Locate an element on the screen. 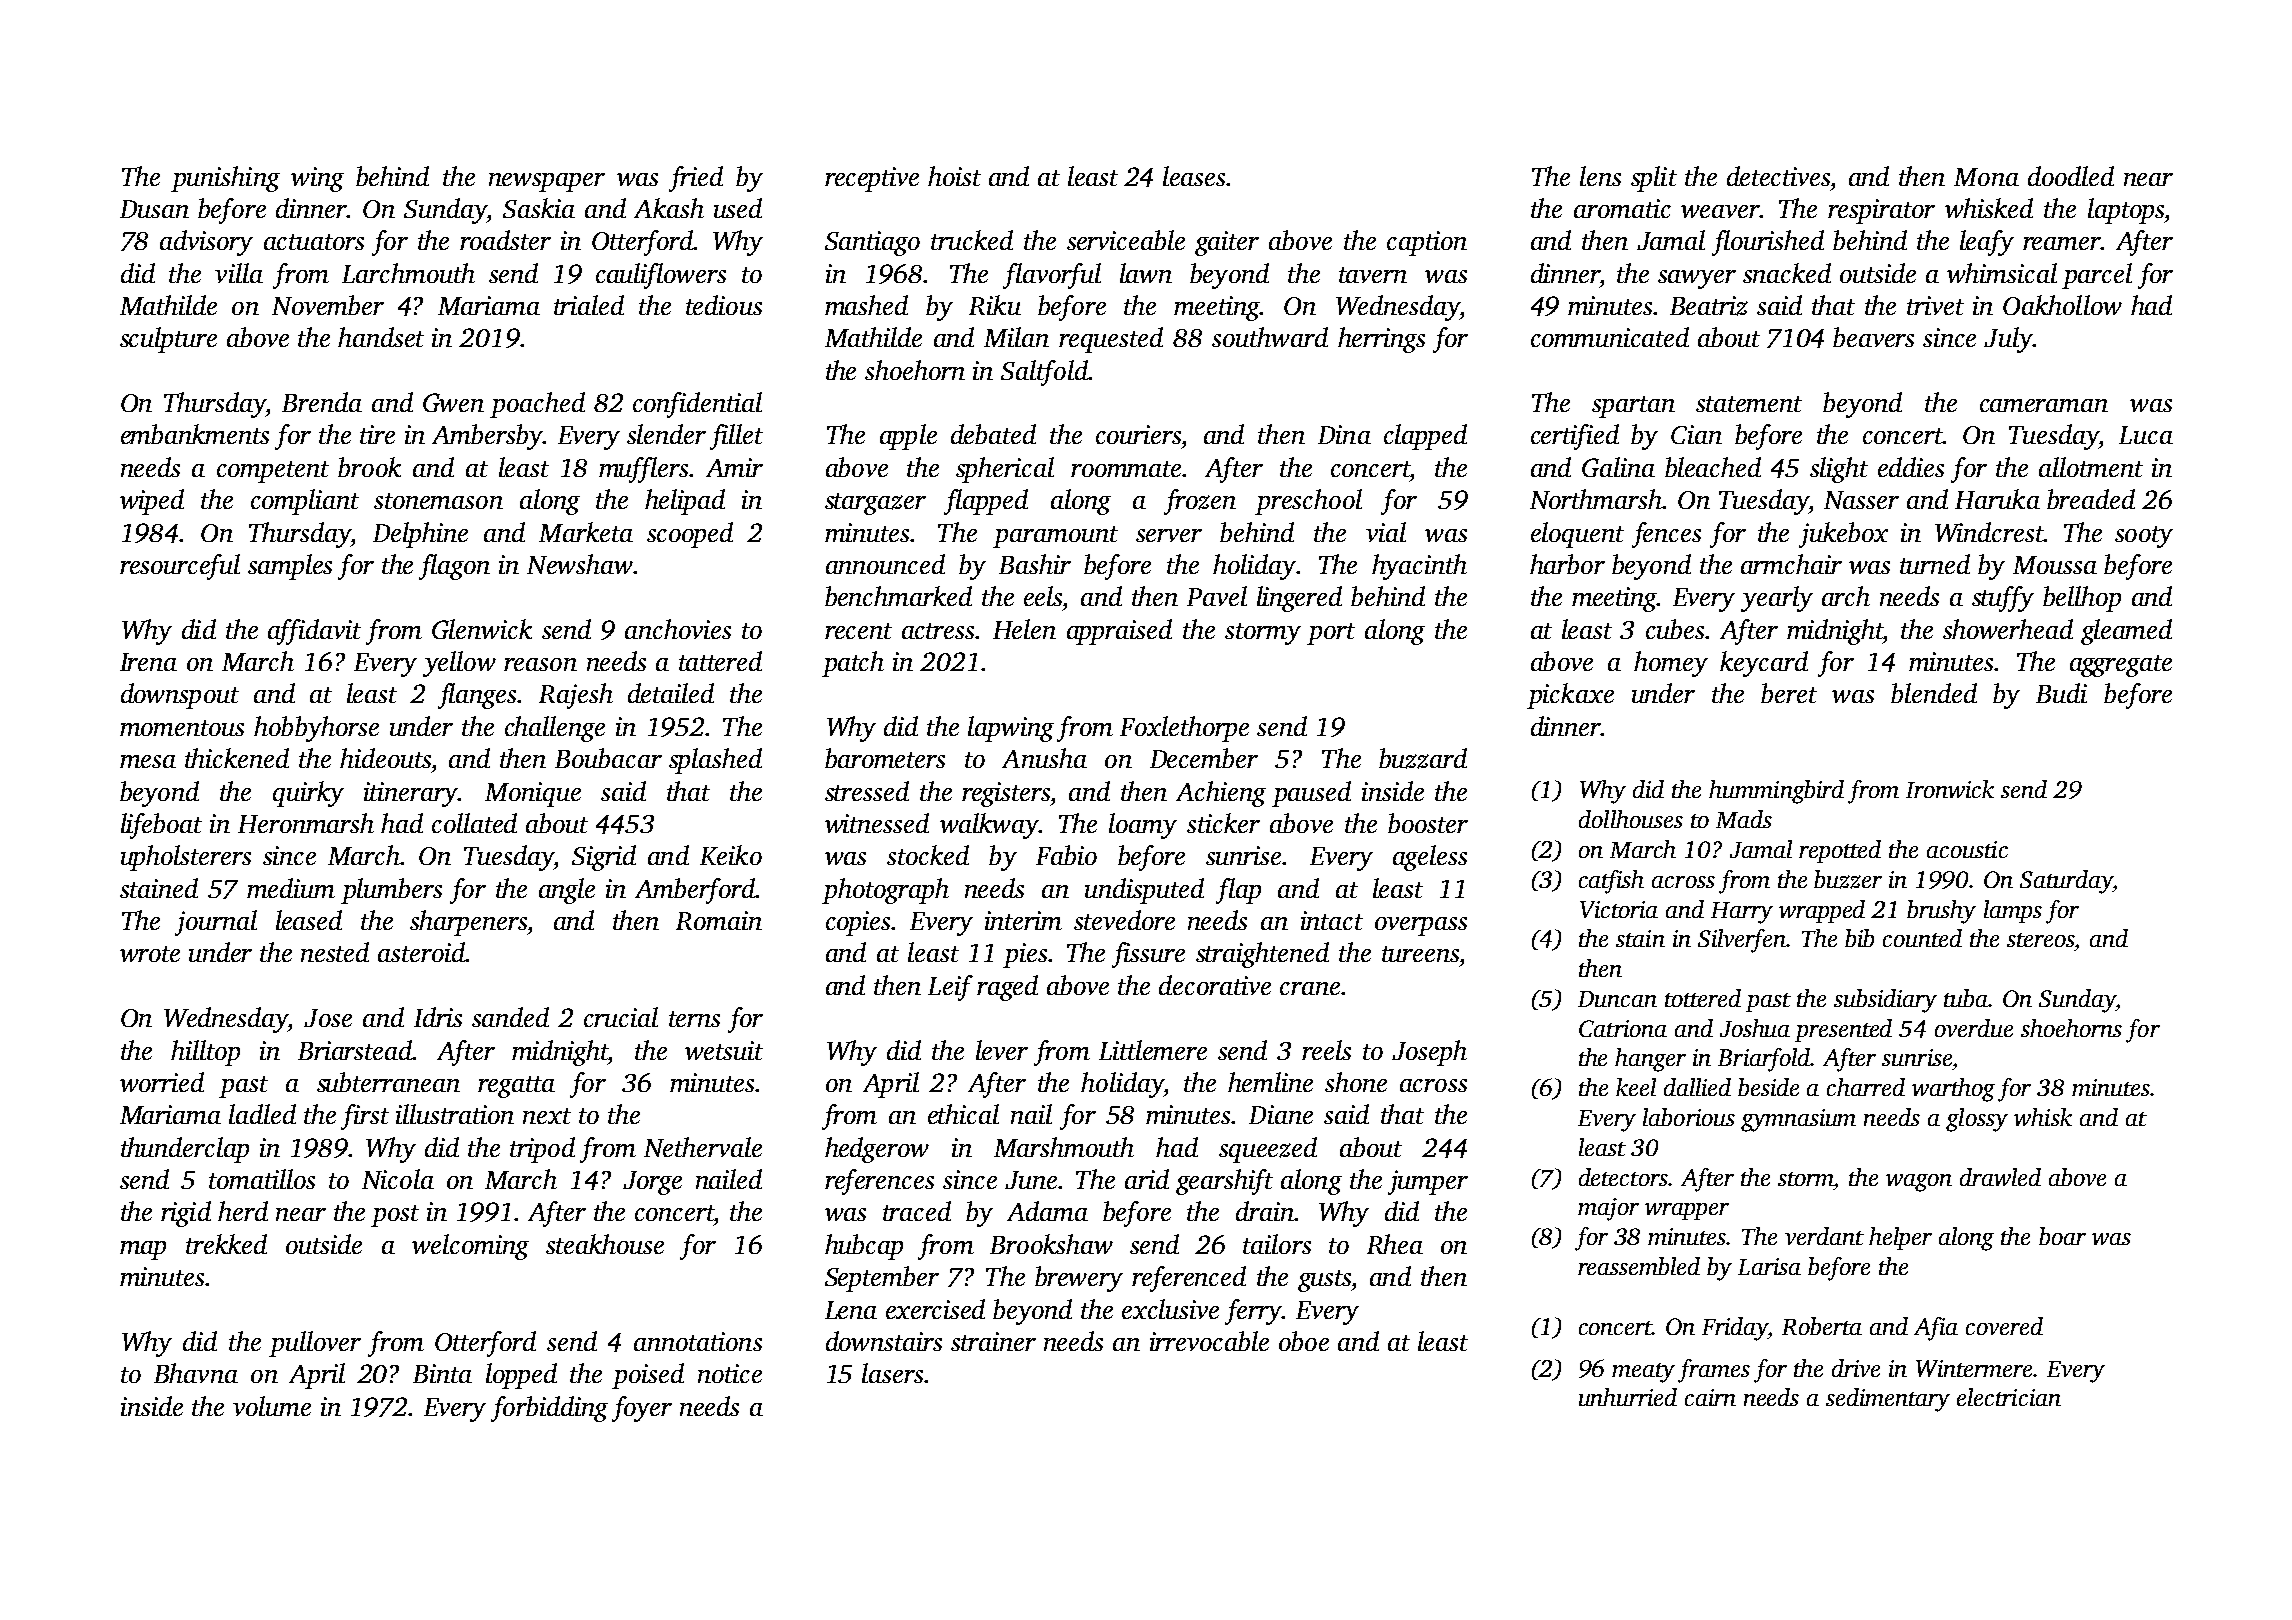 The width and height of the screenshot is (2292, 1620). lens is located at coordinates (1600, 176).
